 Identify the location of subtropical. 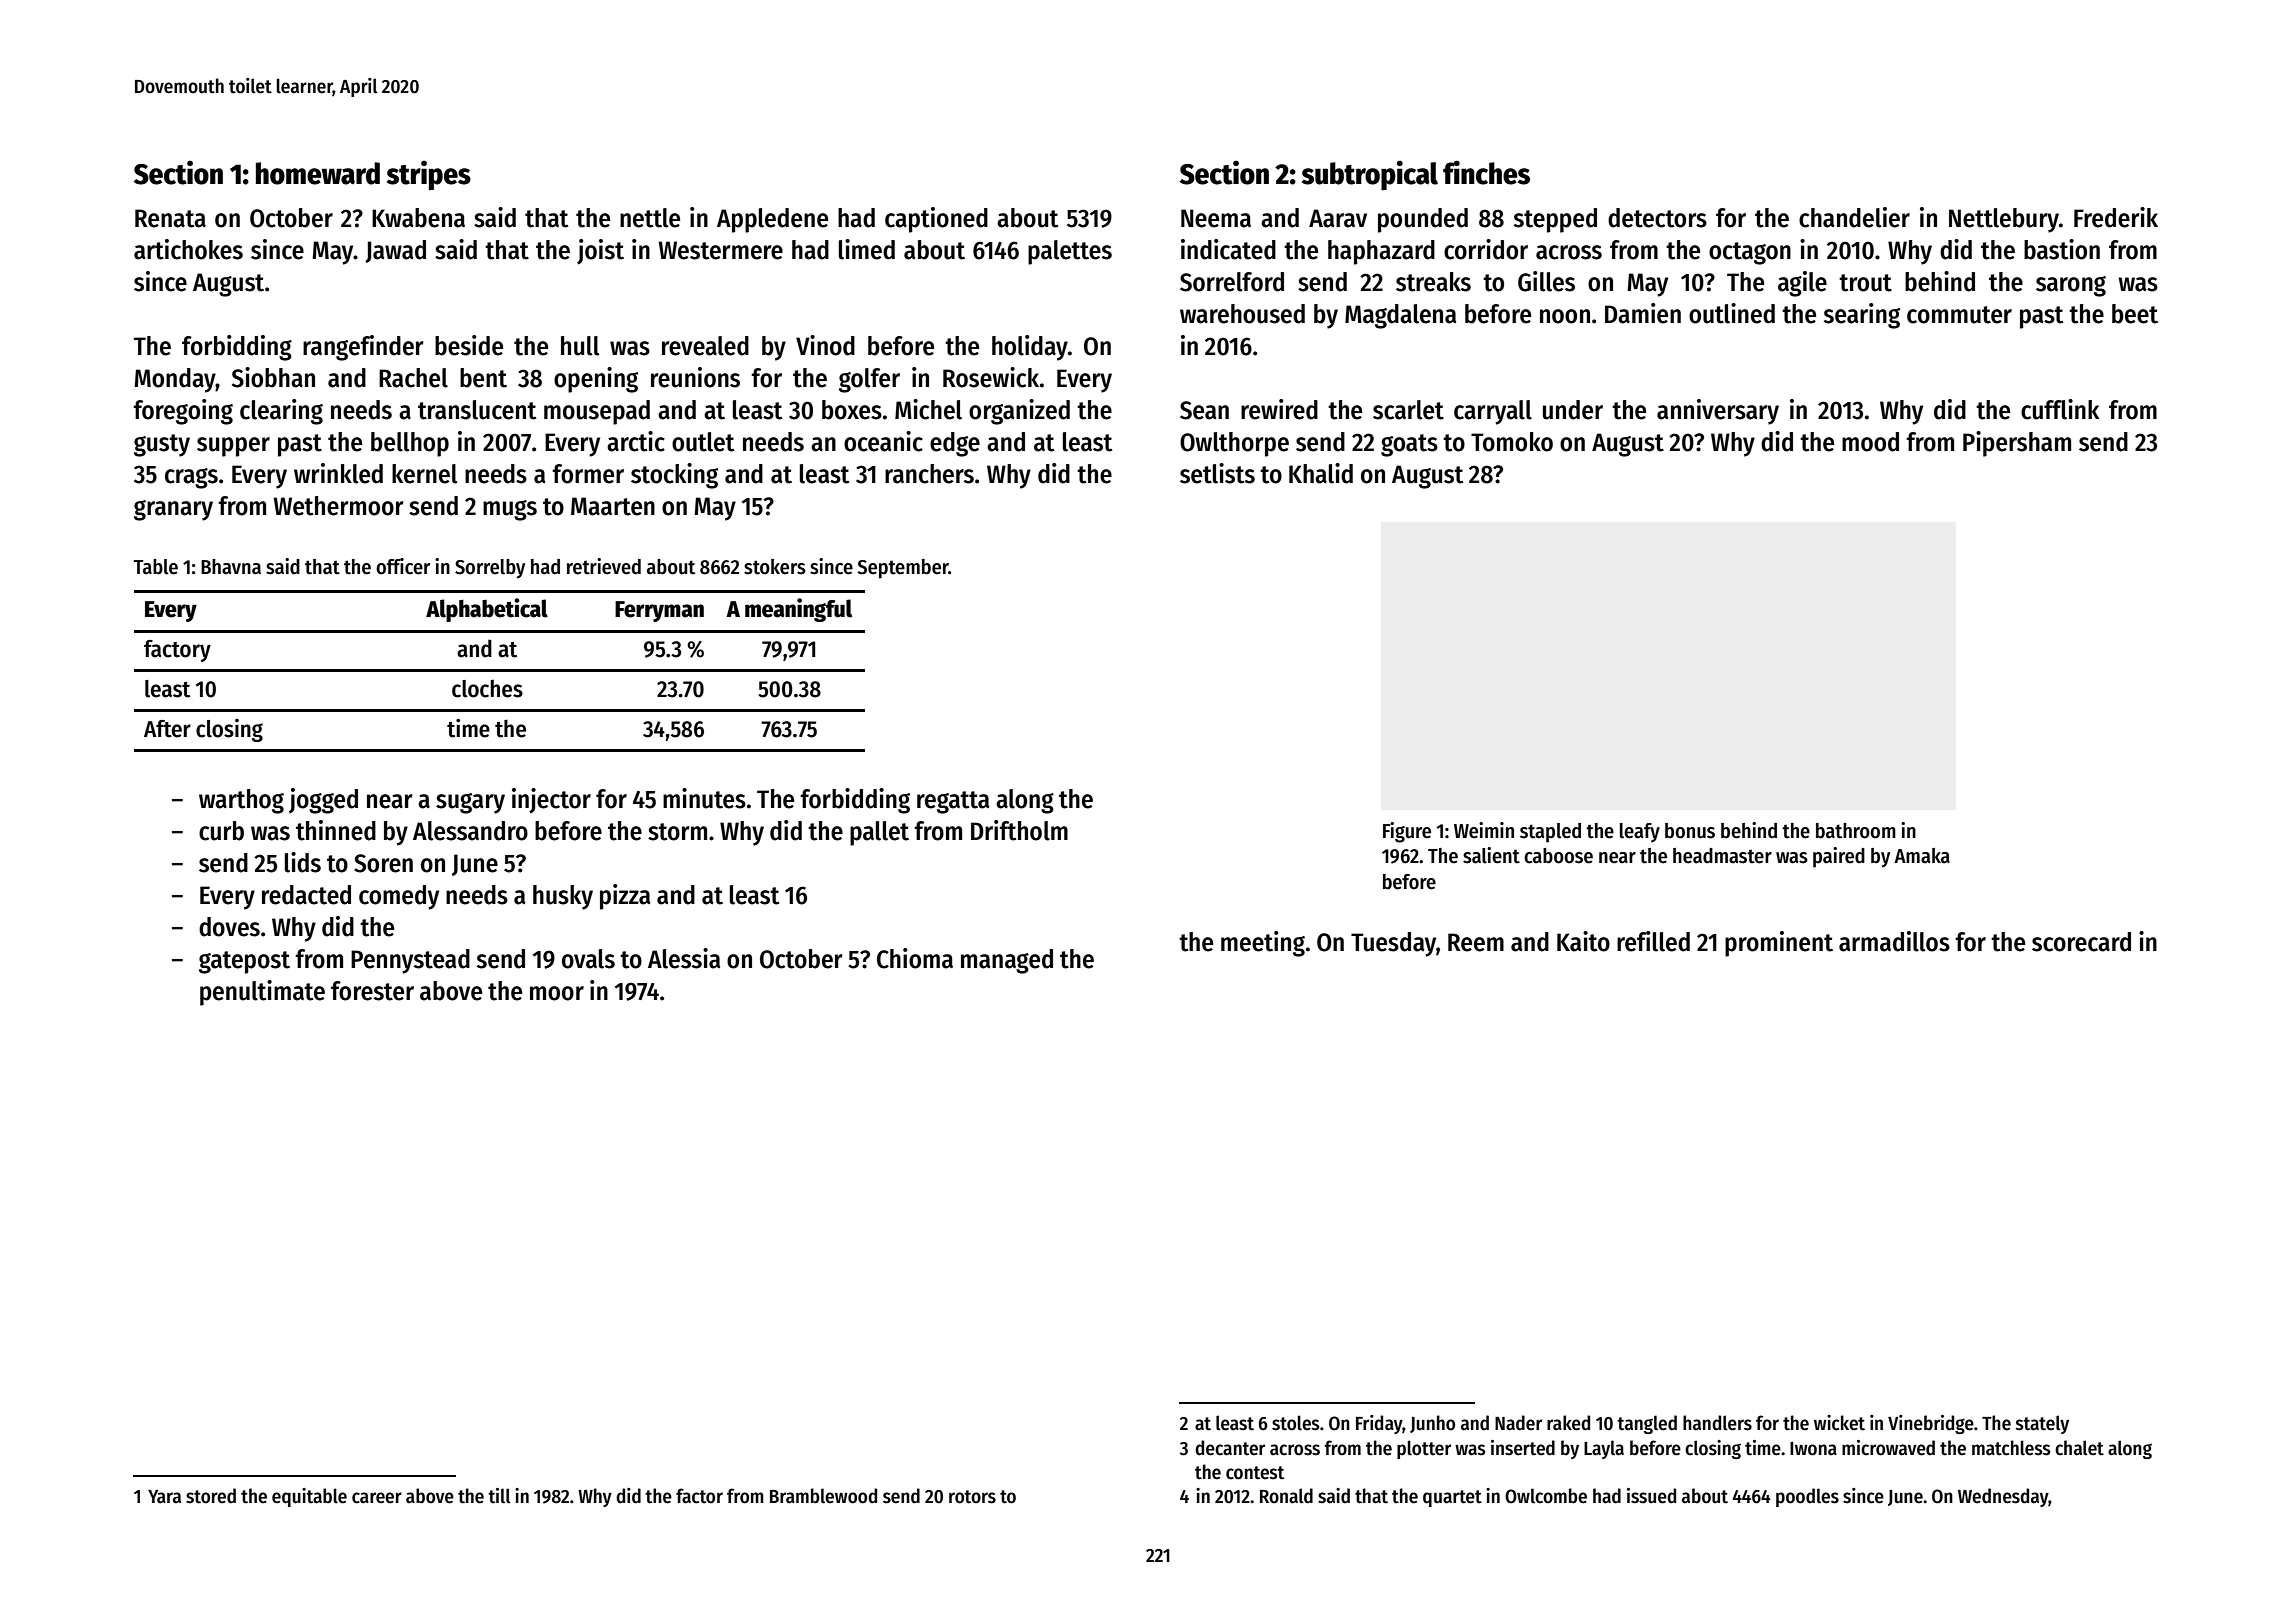
(1370, 175).
